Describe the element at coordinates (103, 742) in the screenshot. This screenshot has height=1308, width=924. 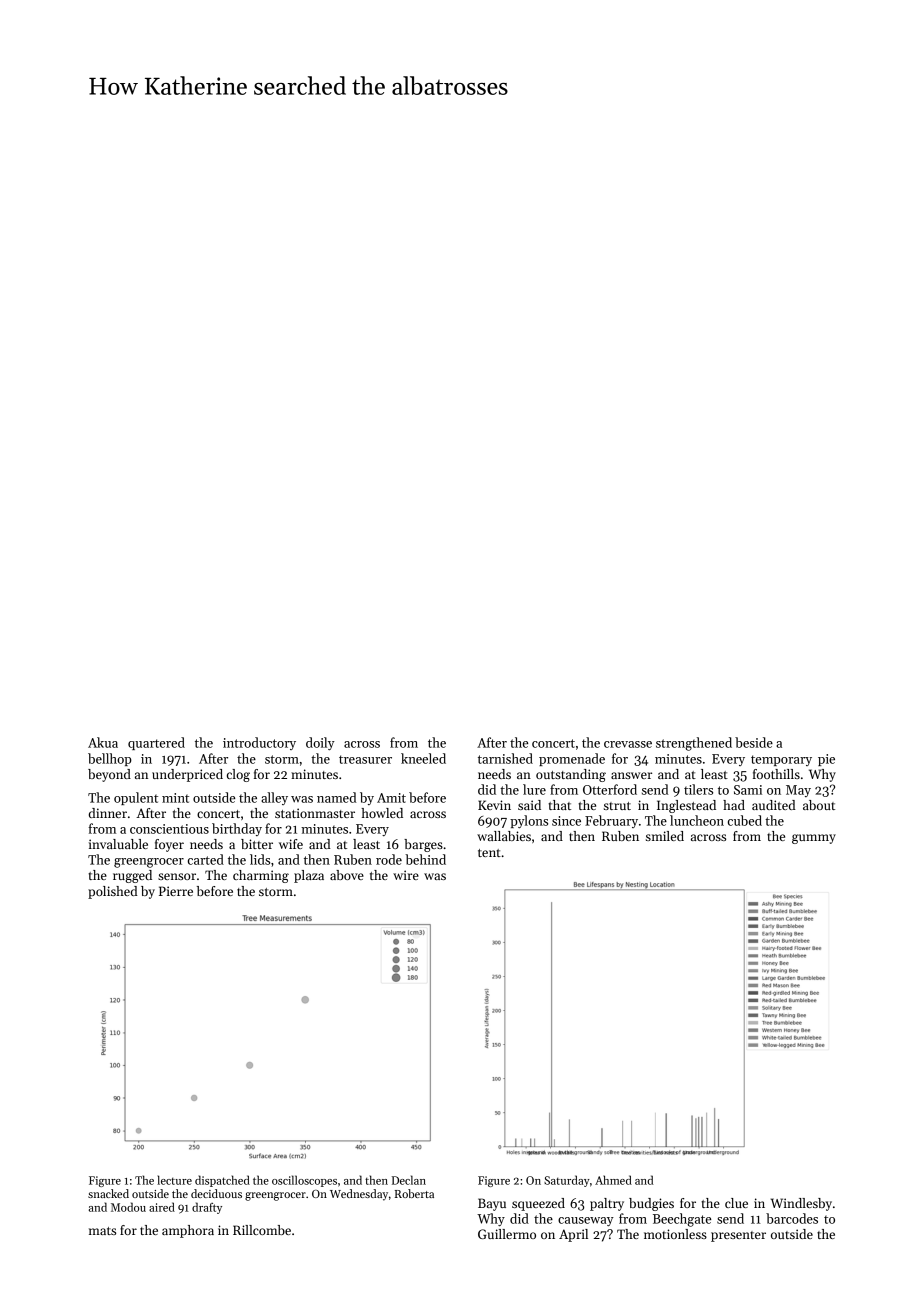
I see `Akua` at that location.
